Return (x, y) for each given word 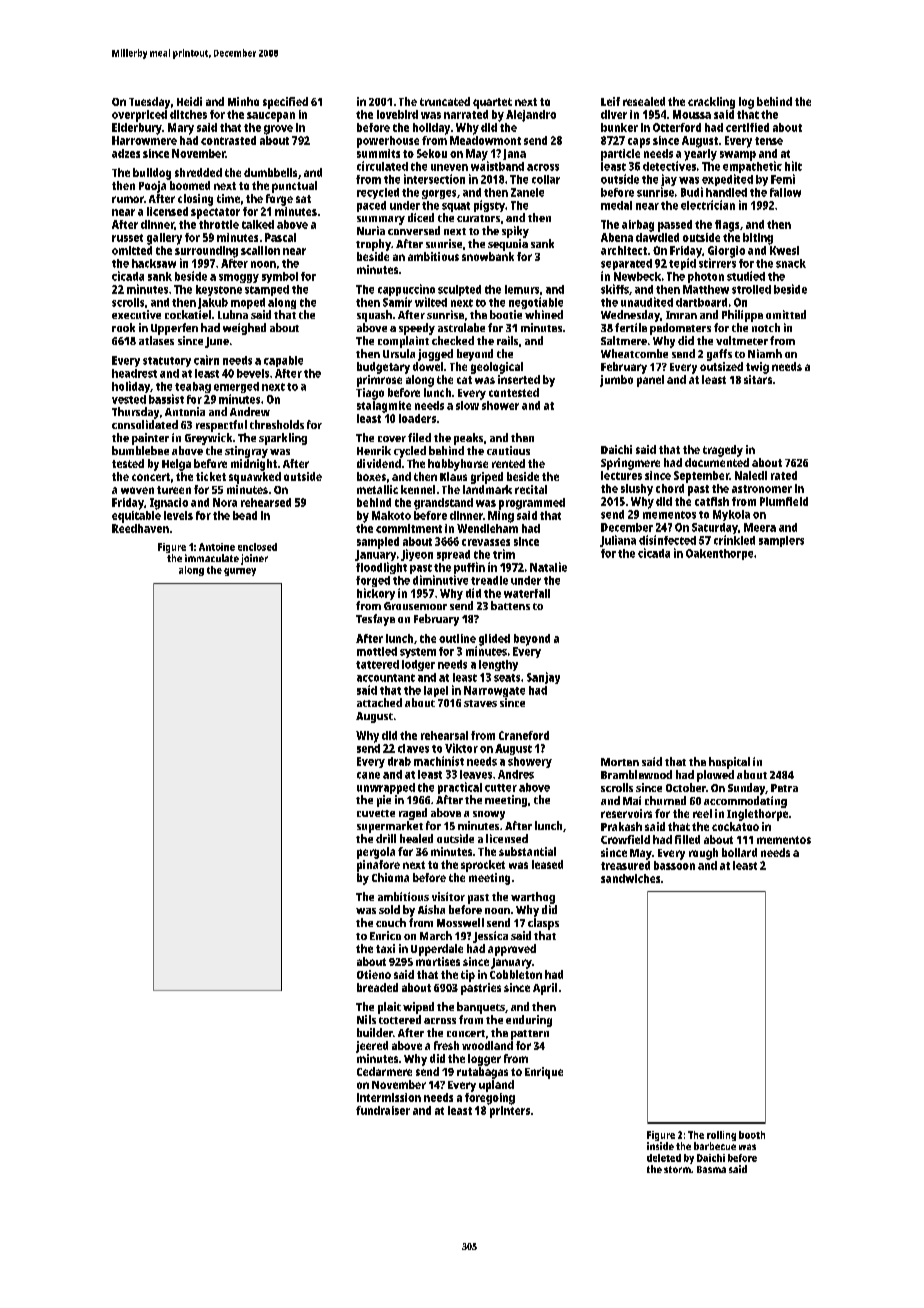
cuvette (376, 813)
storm (677, 1169)
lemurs (522, 289)
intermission (389, 1097)
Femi (783, 179)
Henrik (374, 450)
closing (195, 200)
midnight (254, 465)
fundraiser (383, 1110)
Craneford (524, 735)
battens (510, 605)
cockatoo (735, 826)
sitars (758, 379)
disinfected (667, 540)
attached (379, 702)
